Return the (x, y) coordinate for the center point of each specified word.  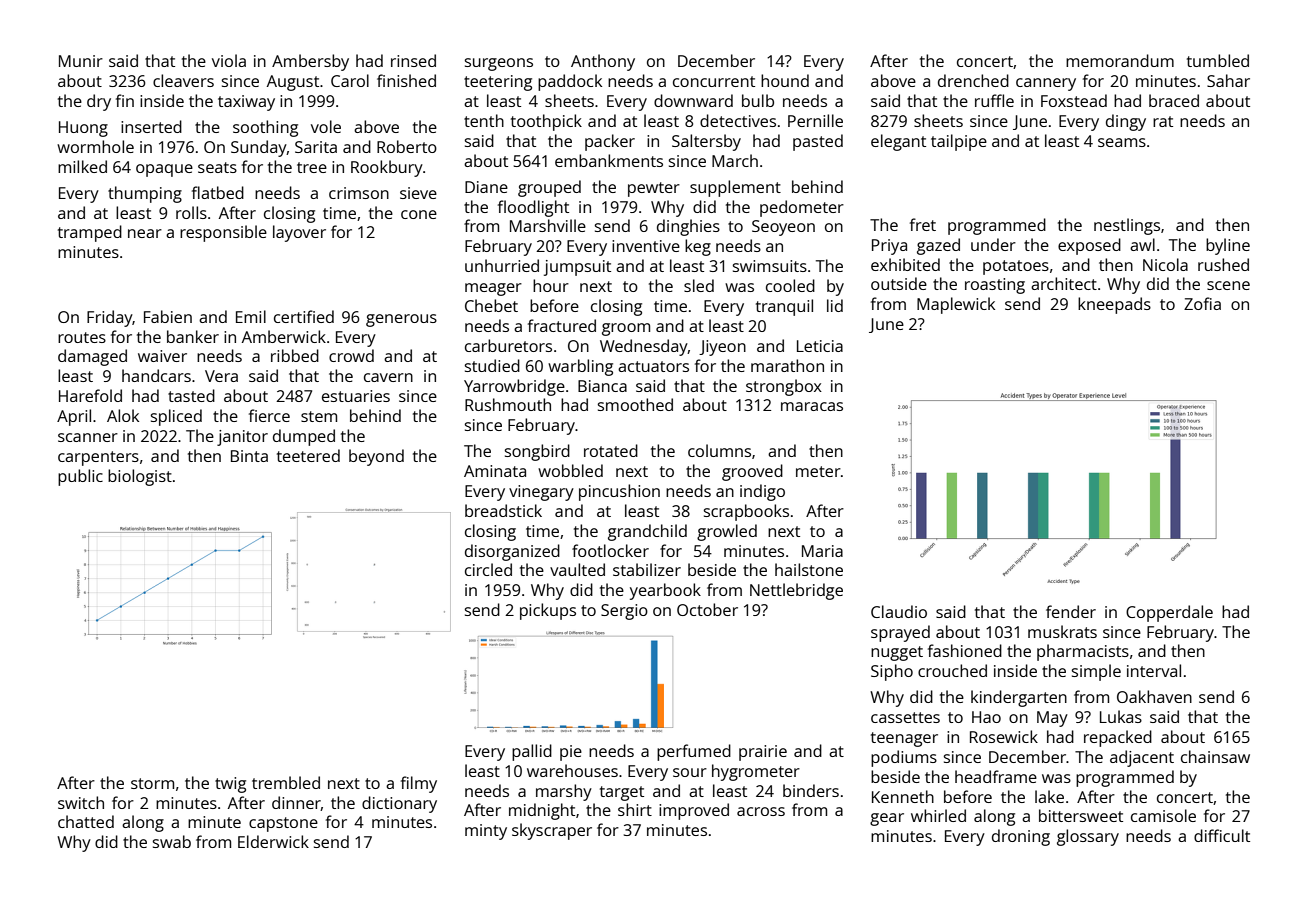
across (761, 811)
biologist (140, 477)
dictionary (399, 804)
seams (1122, 142)
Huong (83, 129)
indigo (762, 492)
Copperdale (1169, 613)
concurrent (714, 81)
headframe (996, 776)
